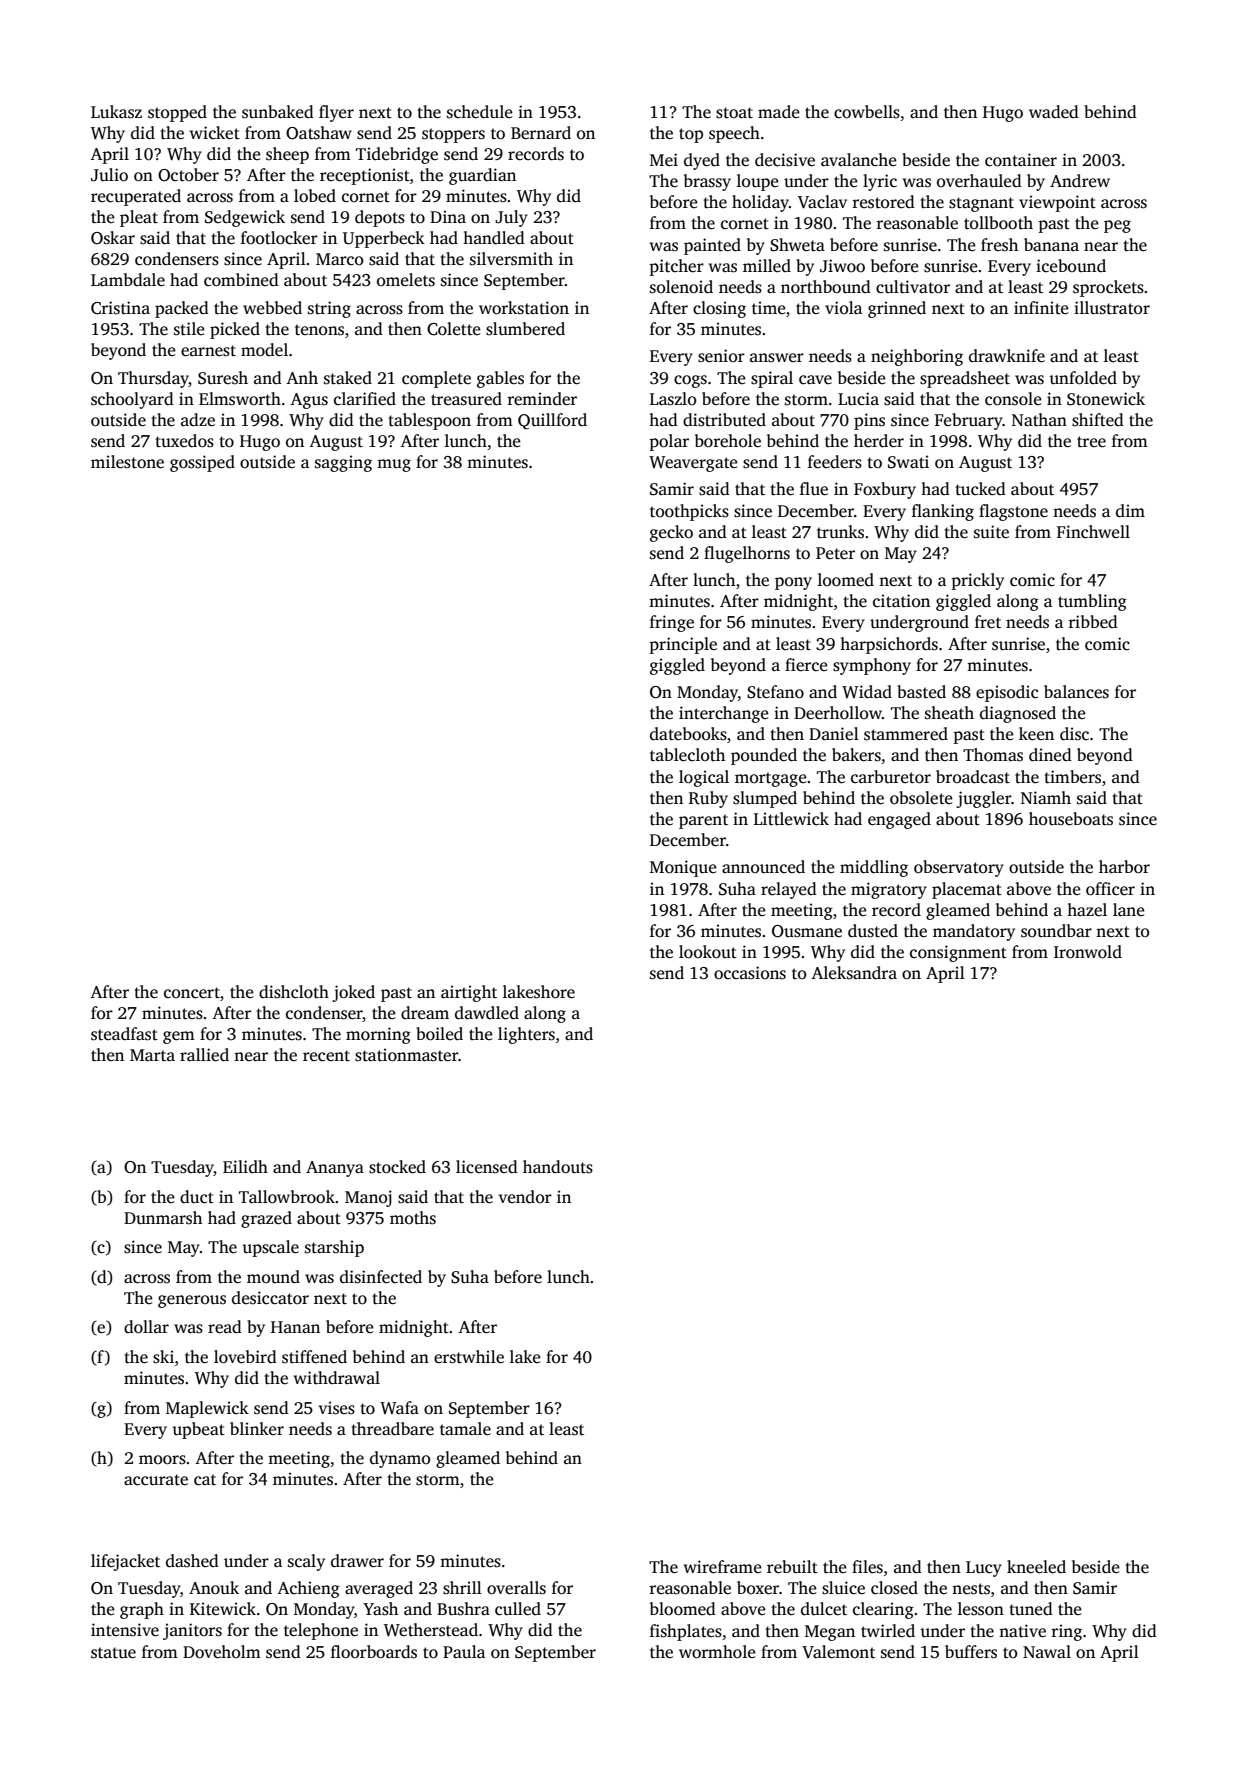 This screenshot has width=1249, height=1766. What do you see at coordinates (525, 1196) in the screenshot?
I see `vendor` at bounding box center [525, 1196].
